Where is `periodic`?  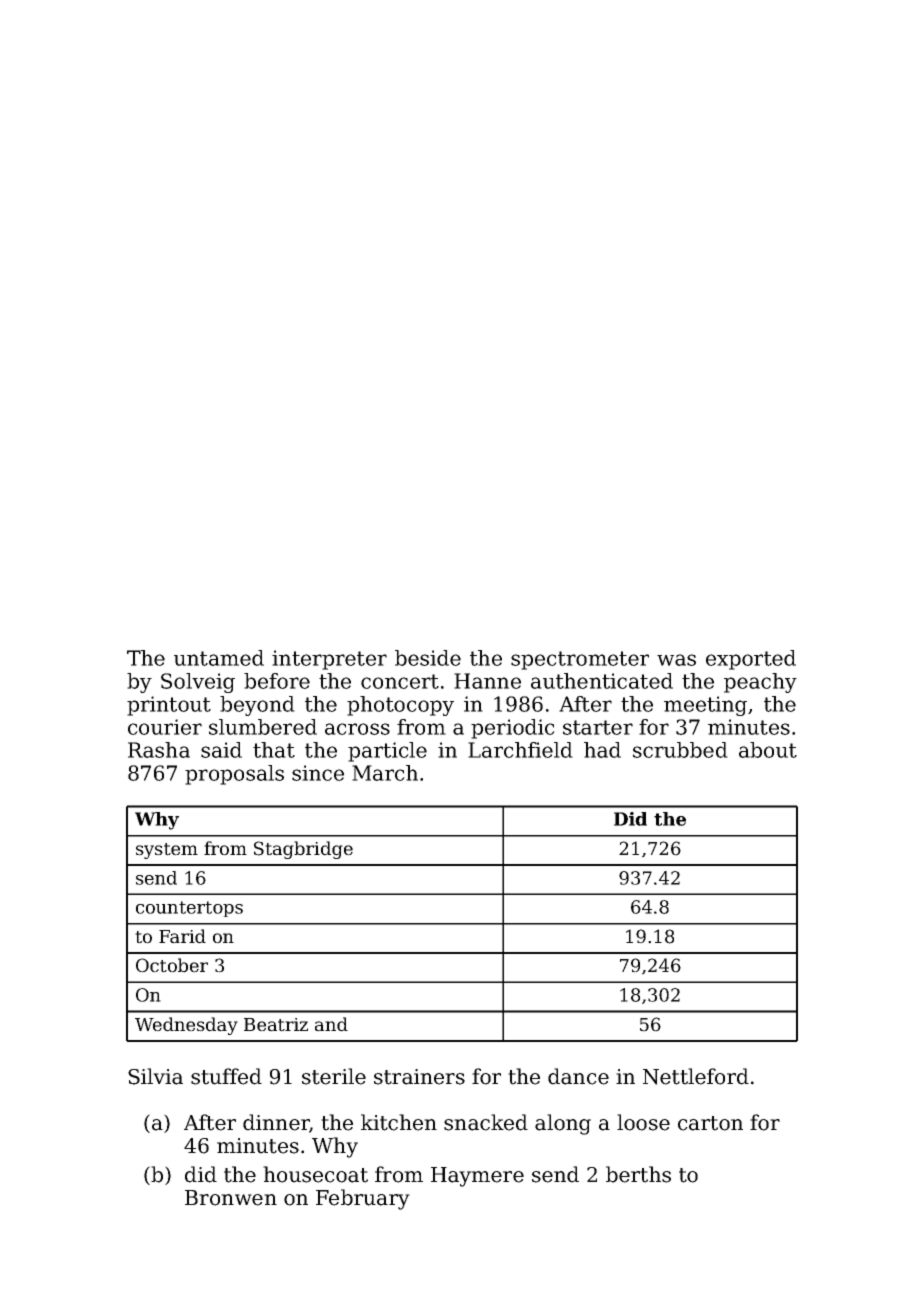 periodic is located at coordinates (513, 729).
